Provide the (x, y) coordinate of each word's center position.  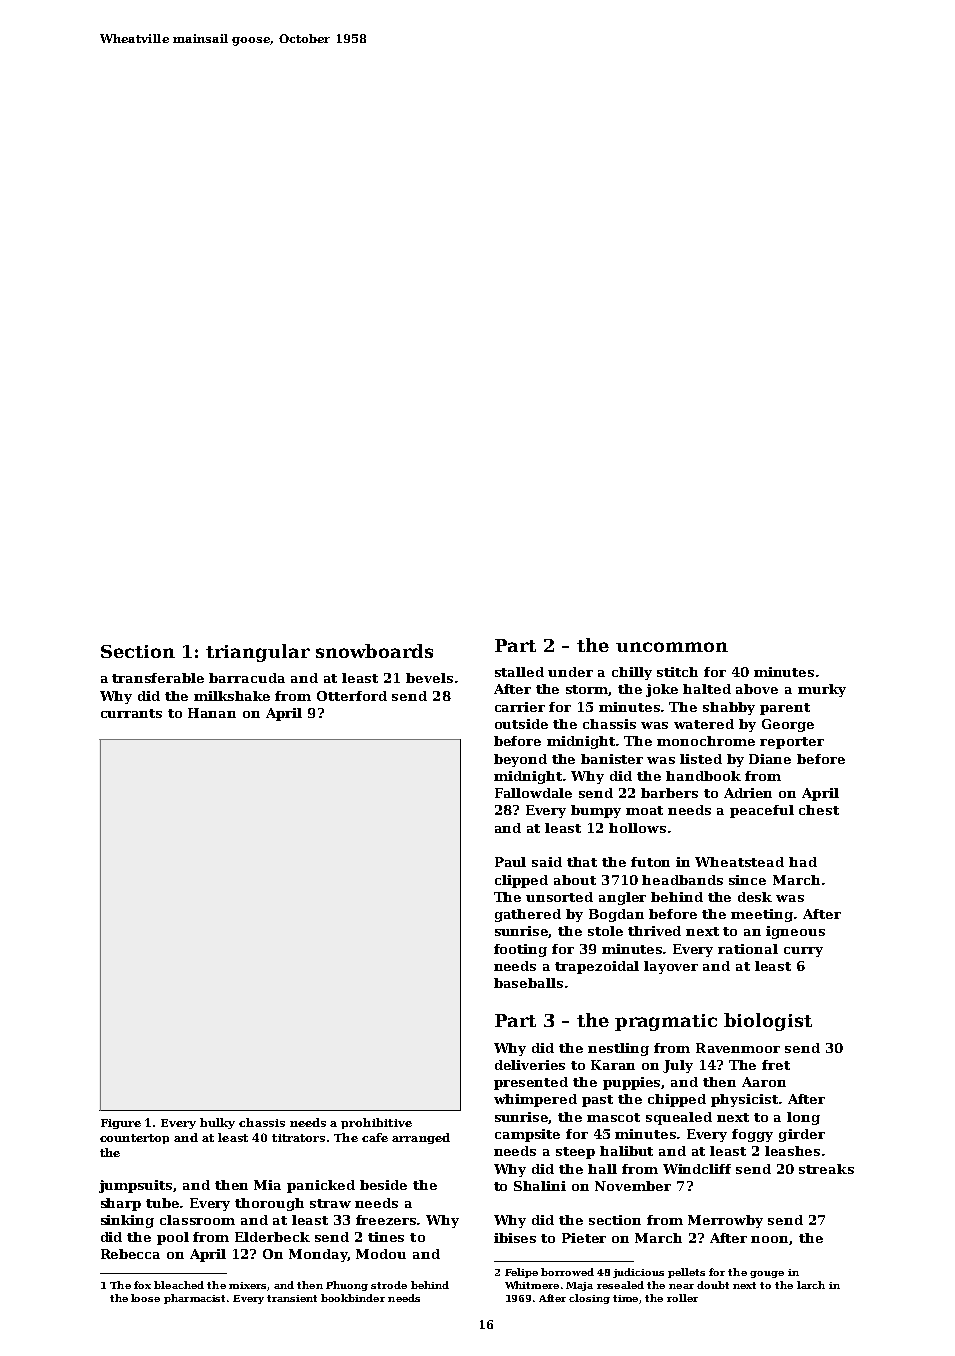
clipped (521, 881)
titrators (298, 1138)
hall (602, 1169)
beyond (520, 760)
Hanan (212, 713)
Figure (121, 1124)
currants (131, 713)
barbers (669, 793)
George (788, 725)
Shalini (540, 1186)
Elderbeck (272, 1237)
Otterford (352, 696)
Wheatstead (739, 862)
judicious (638, 1273)
